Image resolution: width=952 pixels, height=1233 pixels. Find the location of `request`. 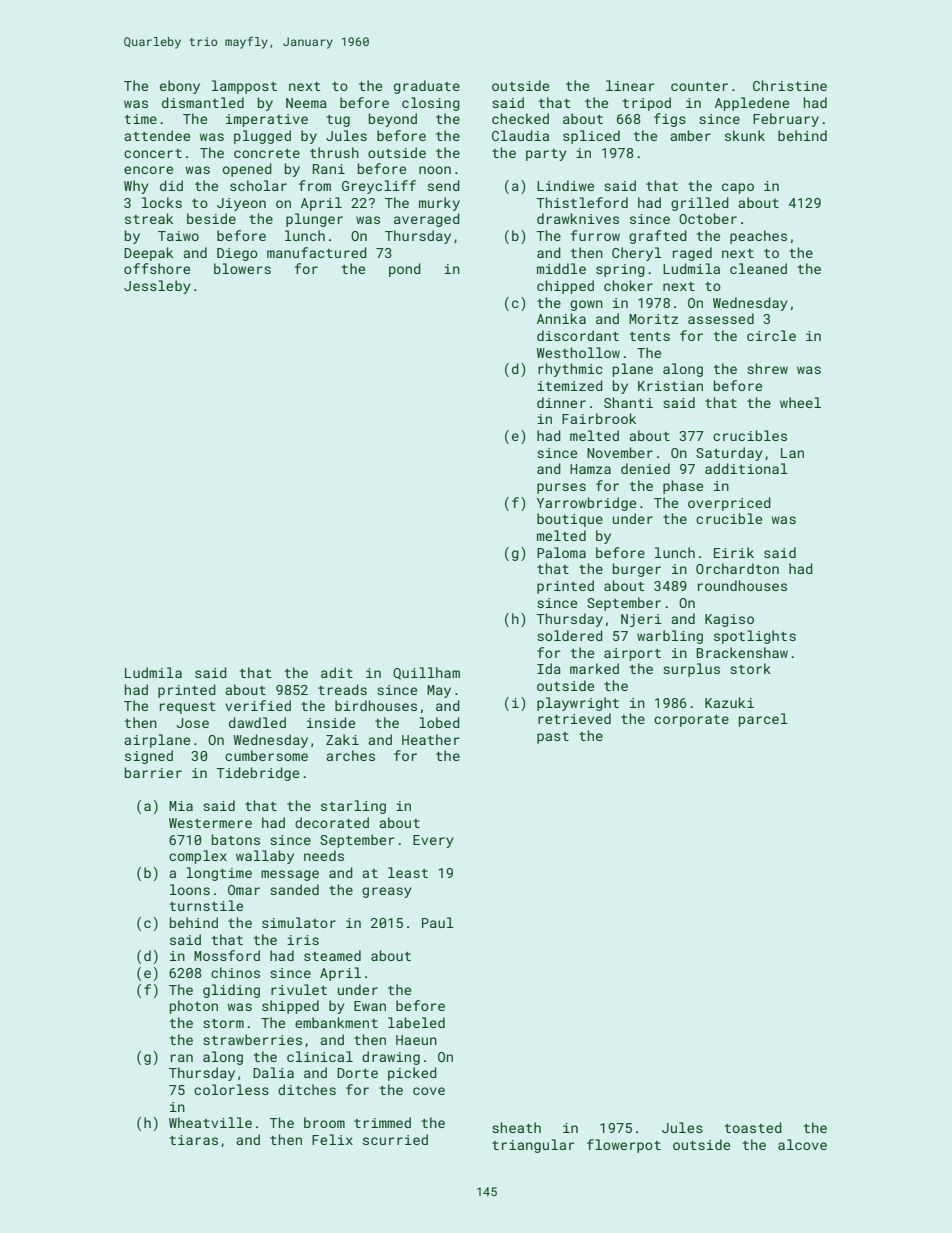

request is located at coordinates (188, 708).
